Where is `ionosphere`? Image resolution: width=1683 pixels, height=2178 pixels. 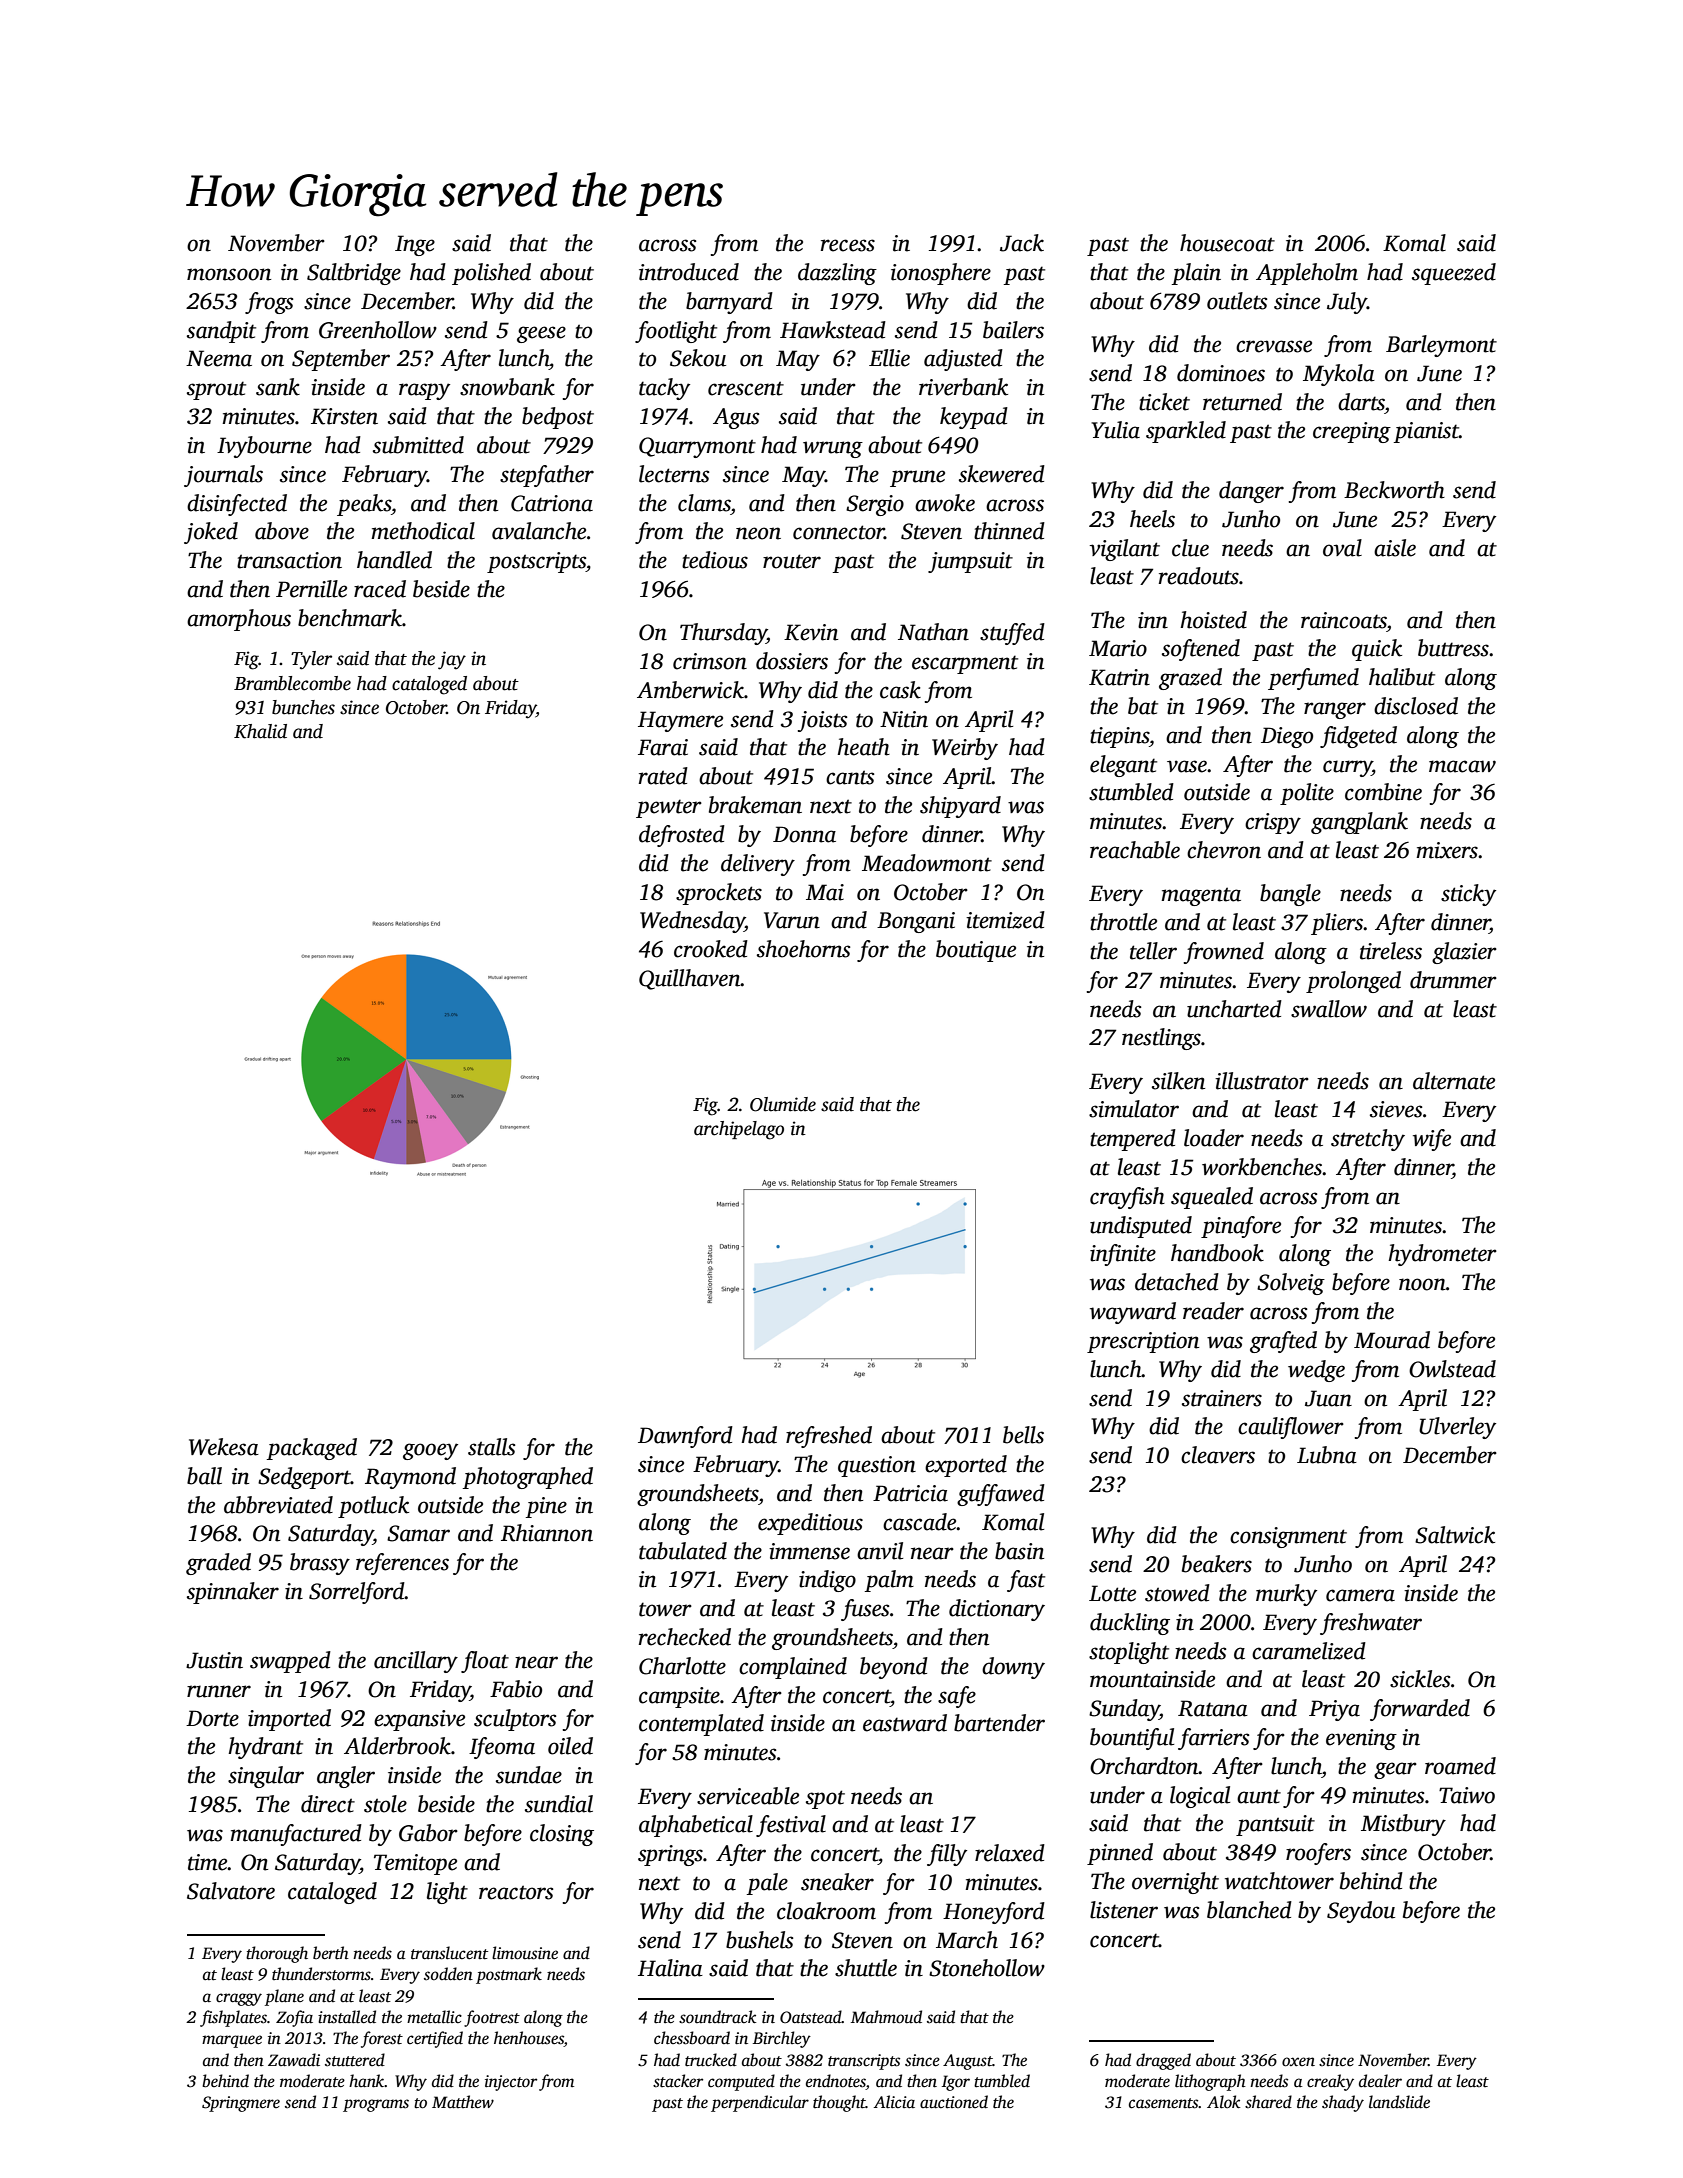
ionosphere is located at coordinates (941, 274).
